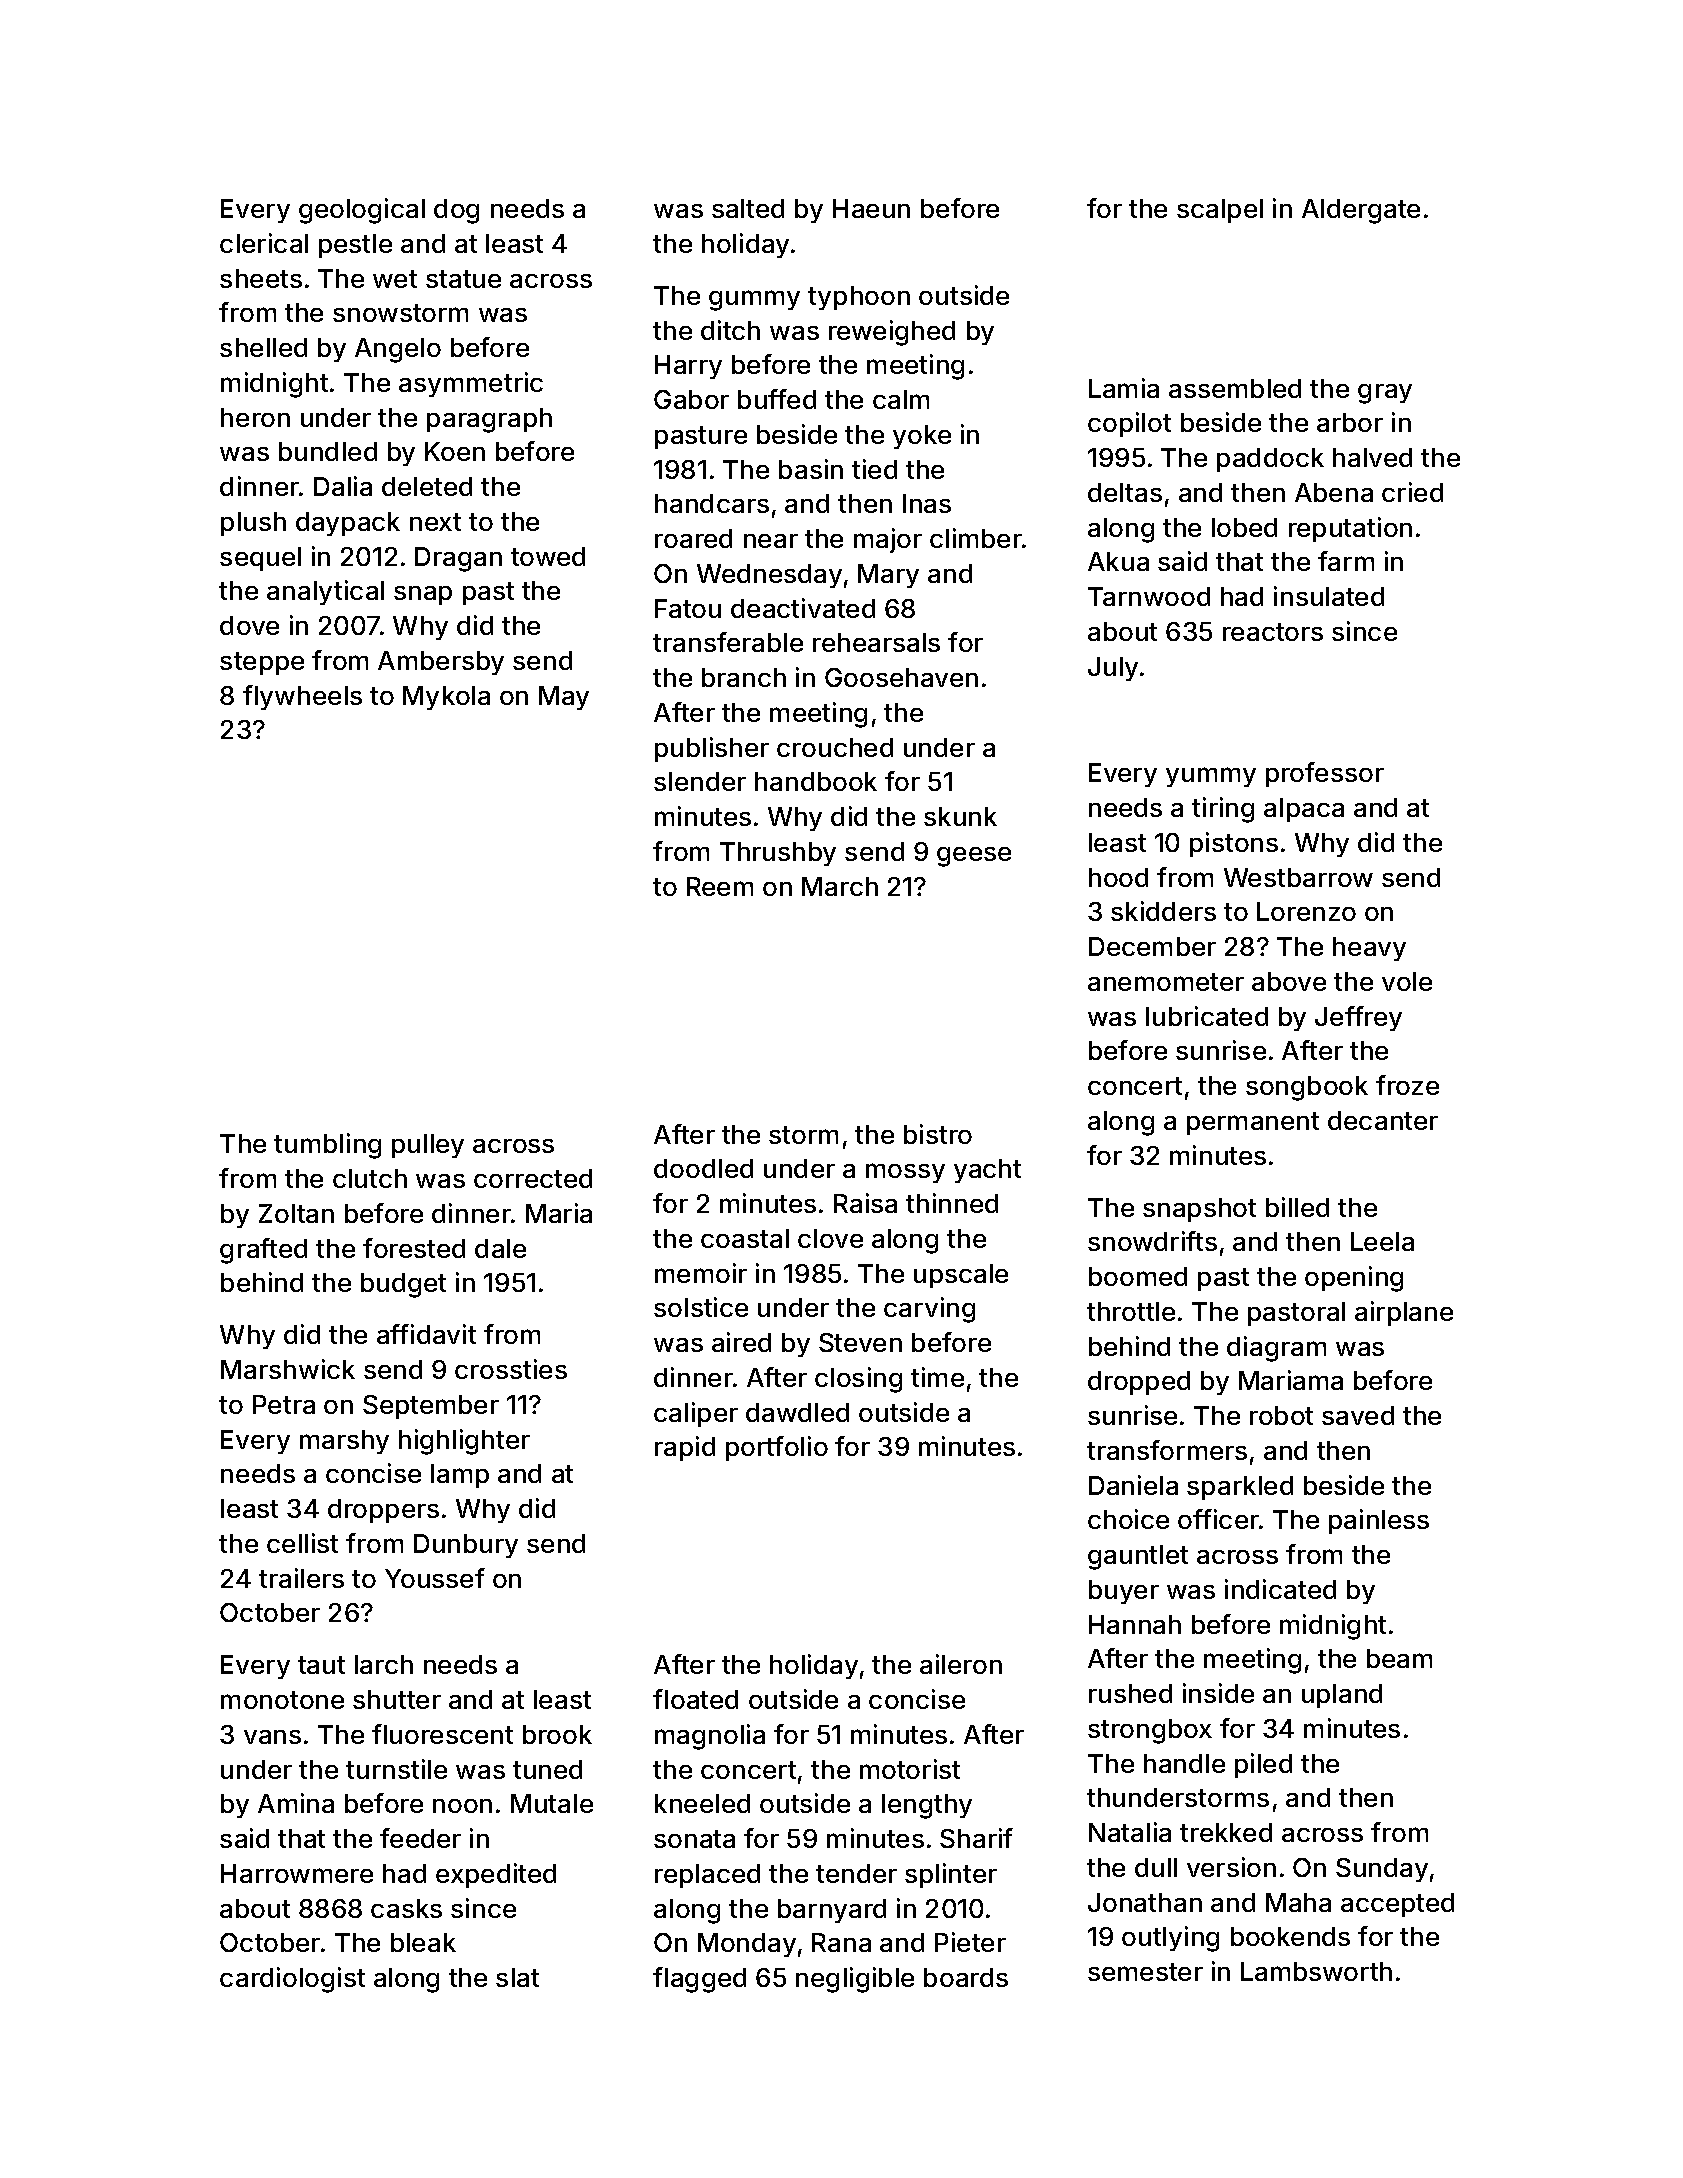 The height and width of the image is (2178, 1683). I want to click on flywheels, so click(302, 697).
